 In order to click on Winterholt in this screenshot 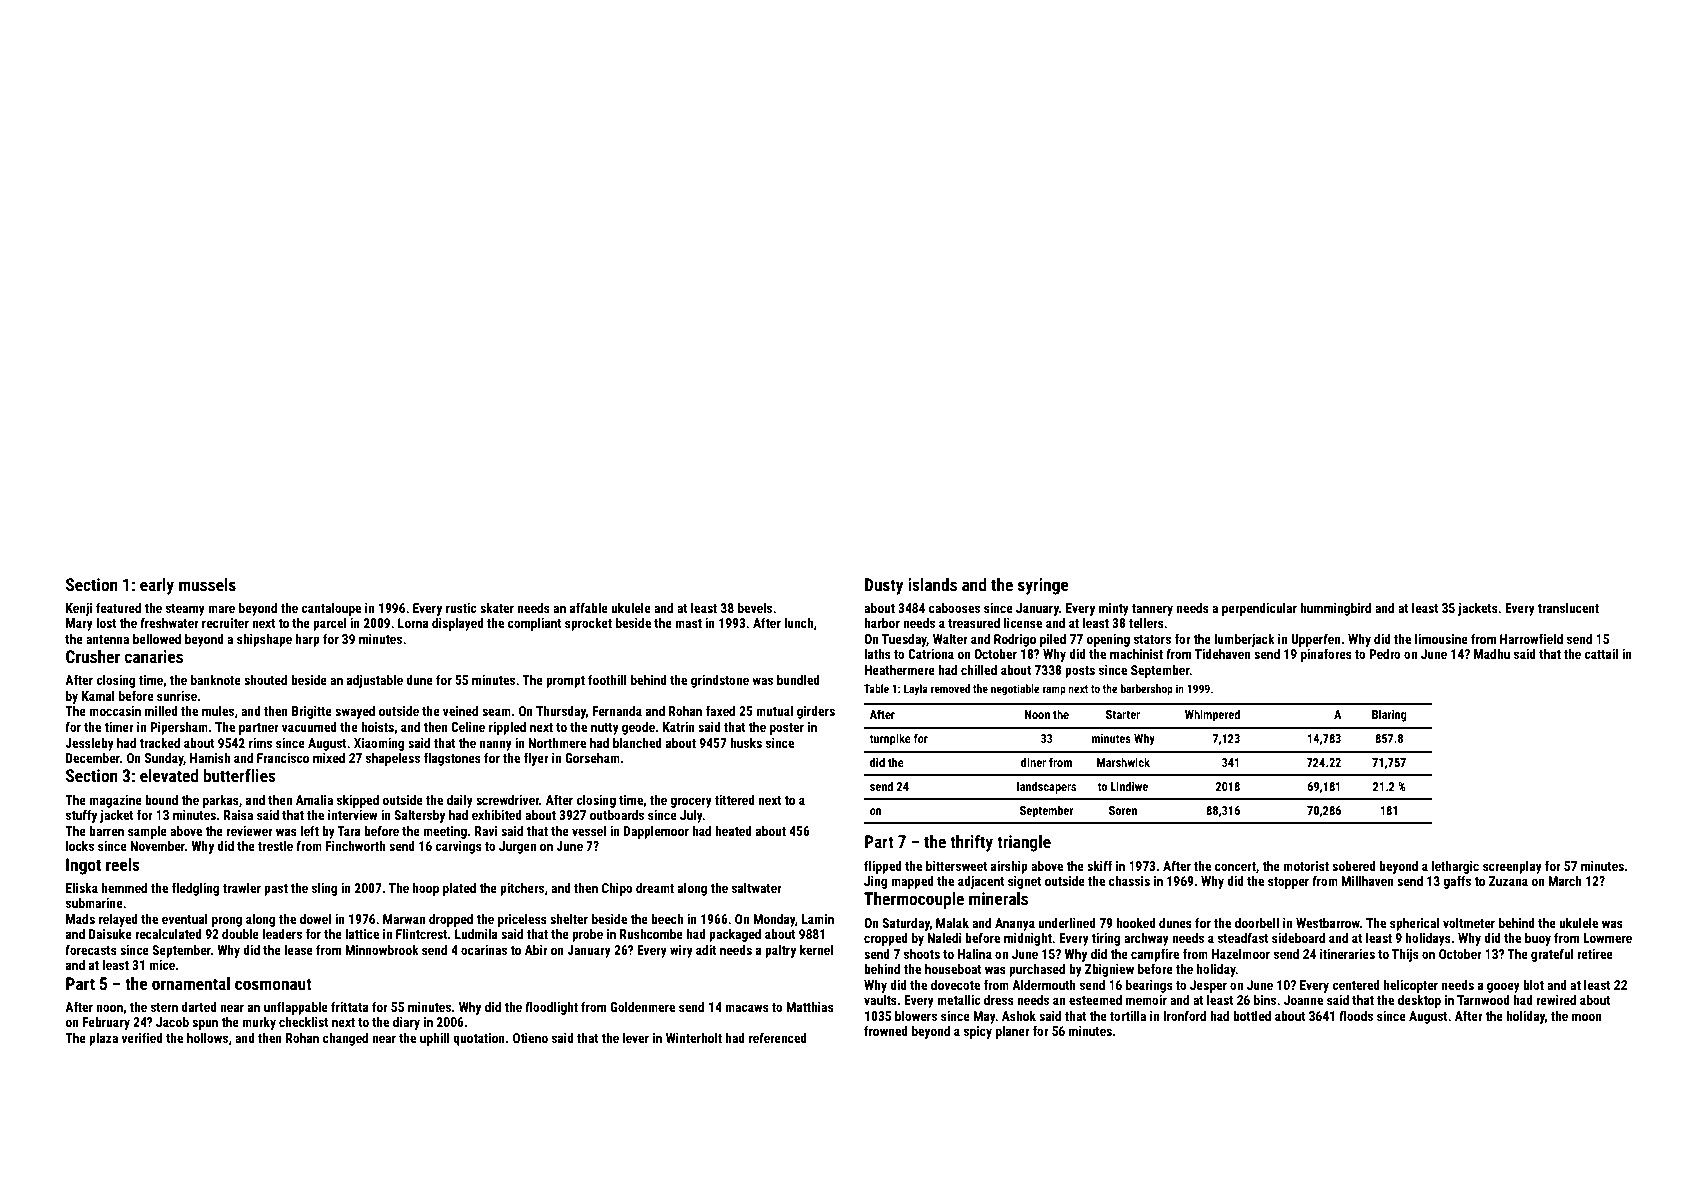, I will do `click(694, 1038)`.
